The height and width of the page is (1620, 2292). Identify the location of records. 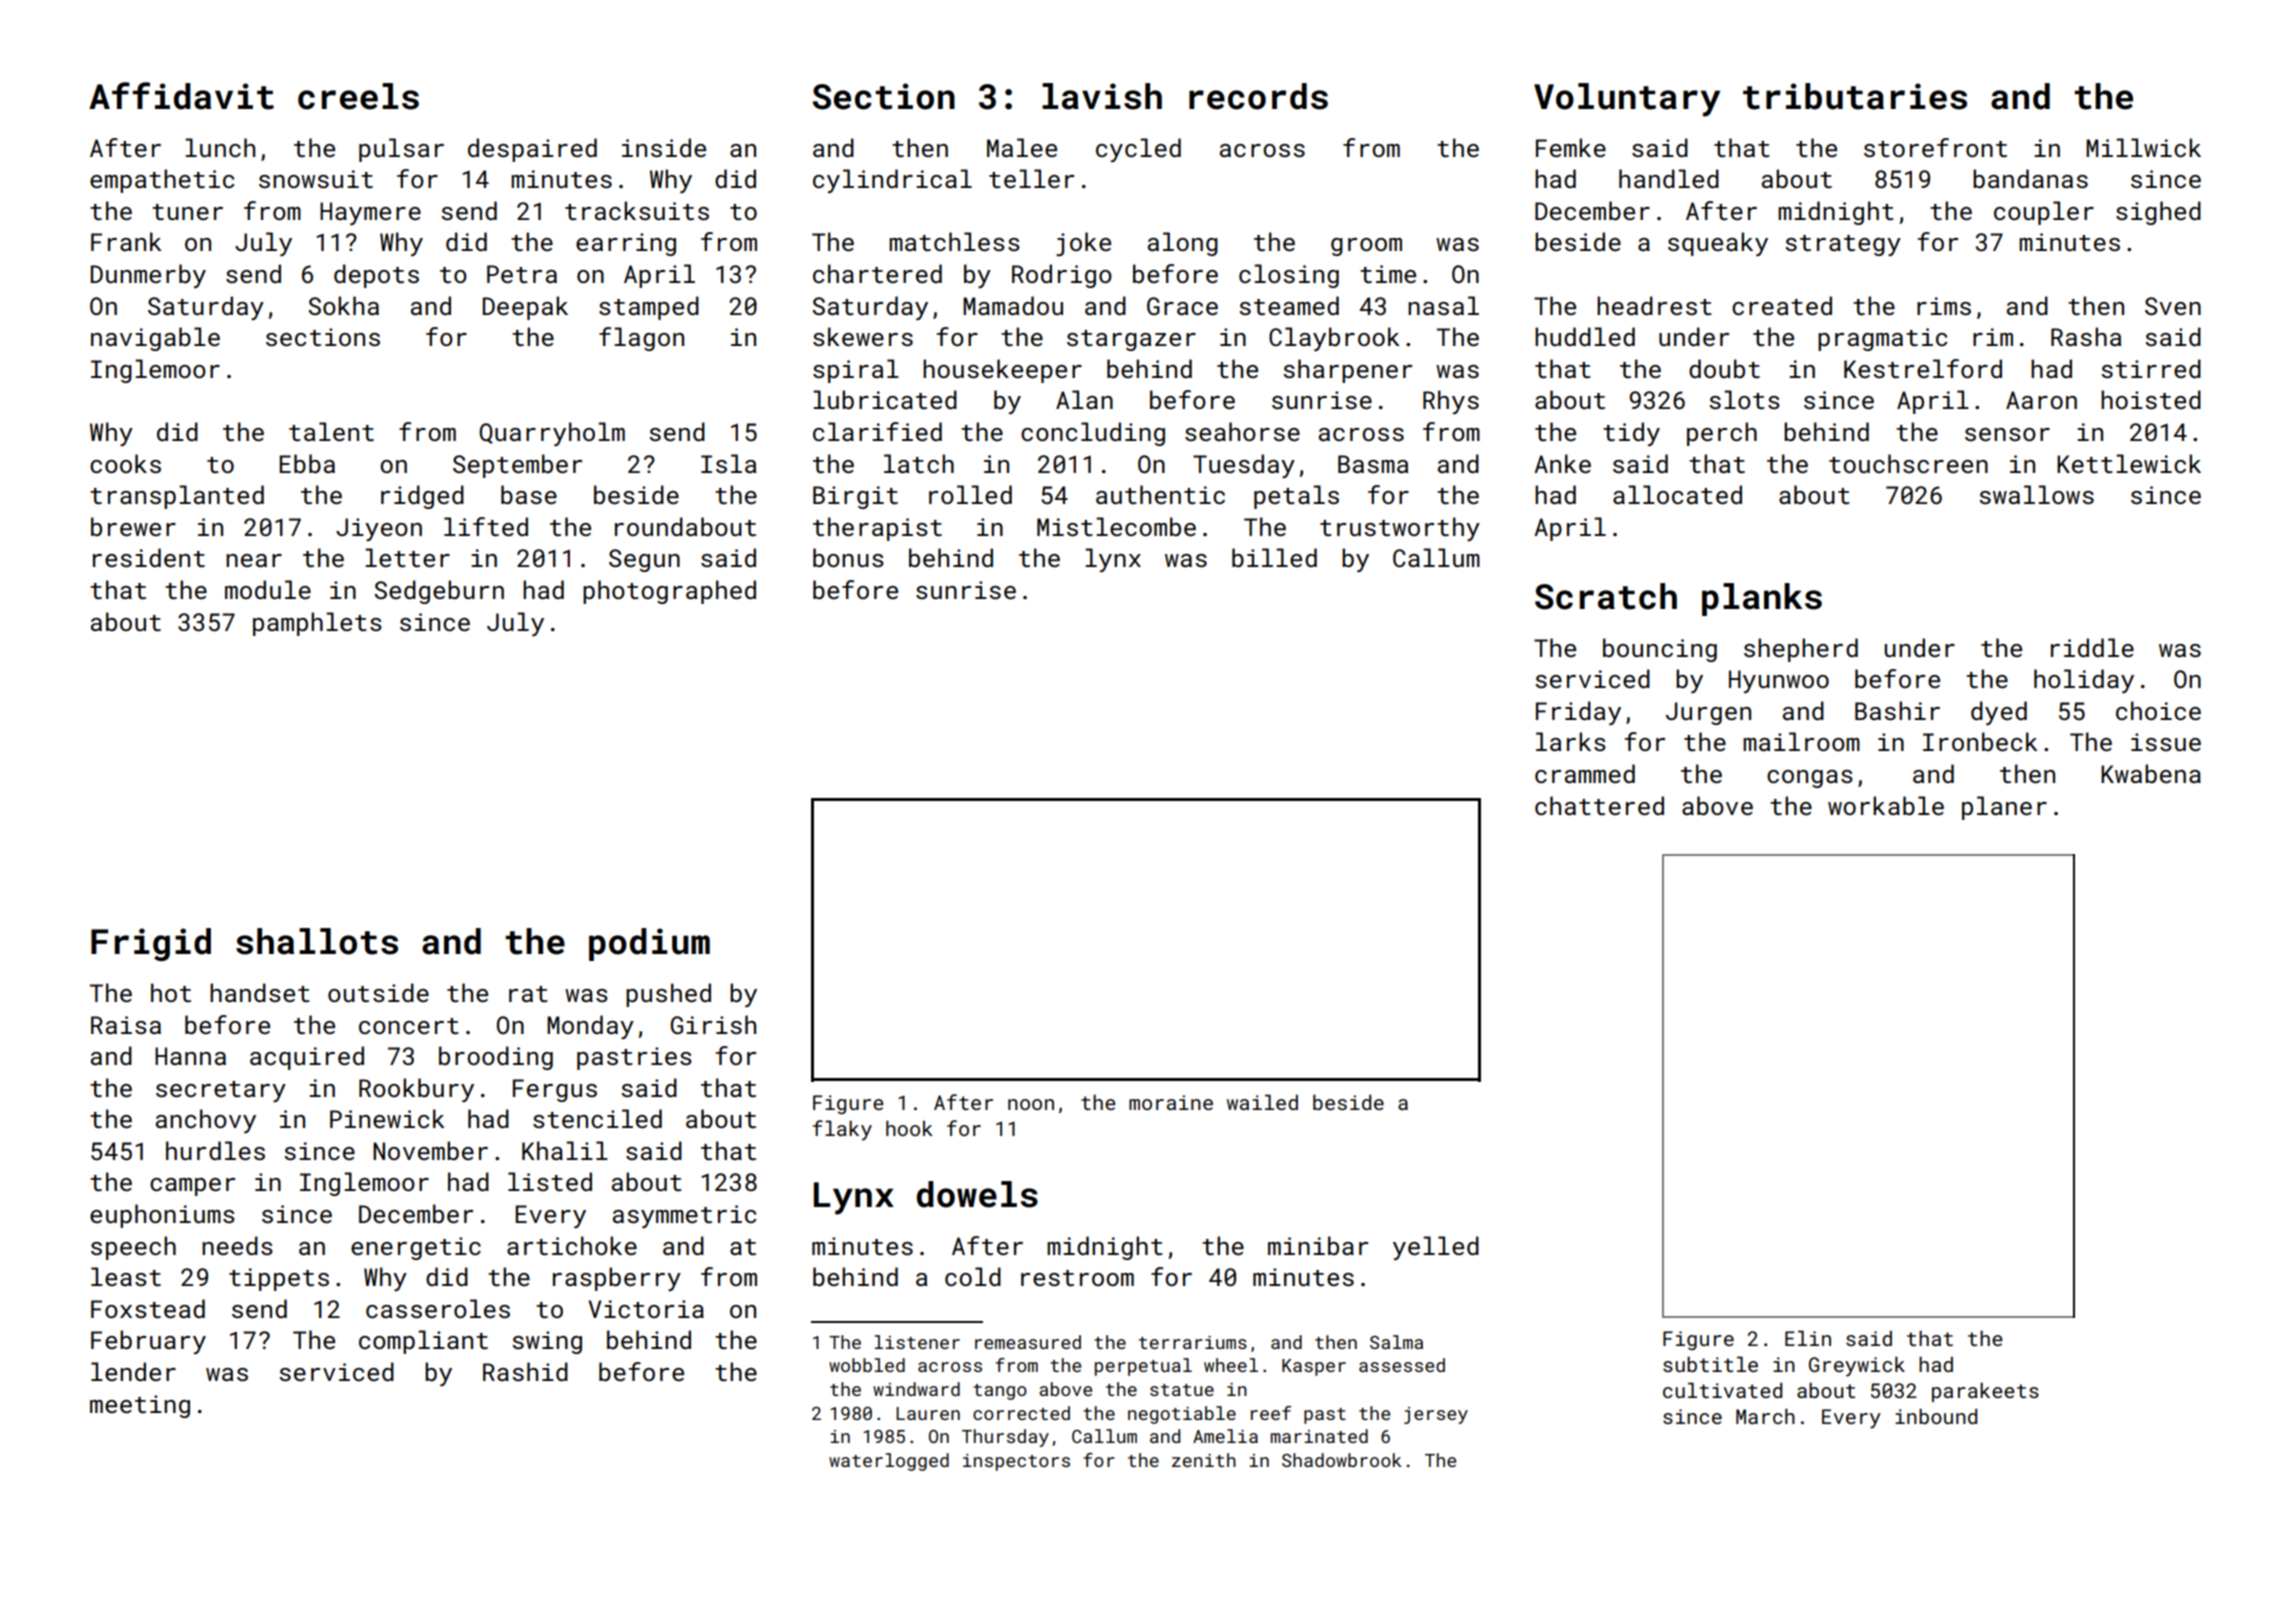
(1258, 96).
